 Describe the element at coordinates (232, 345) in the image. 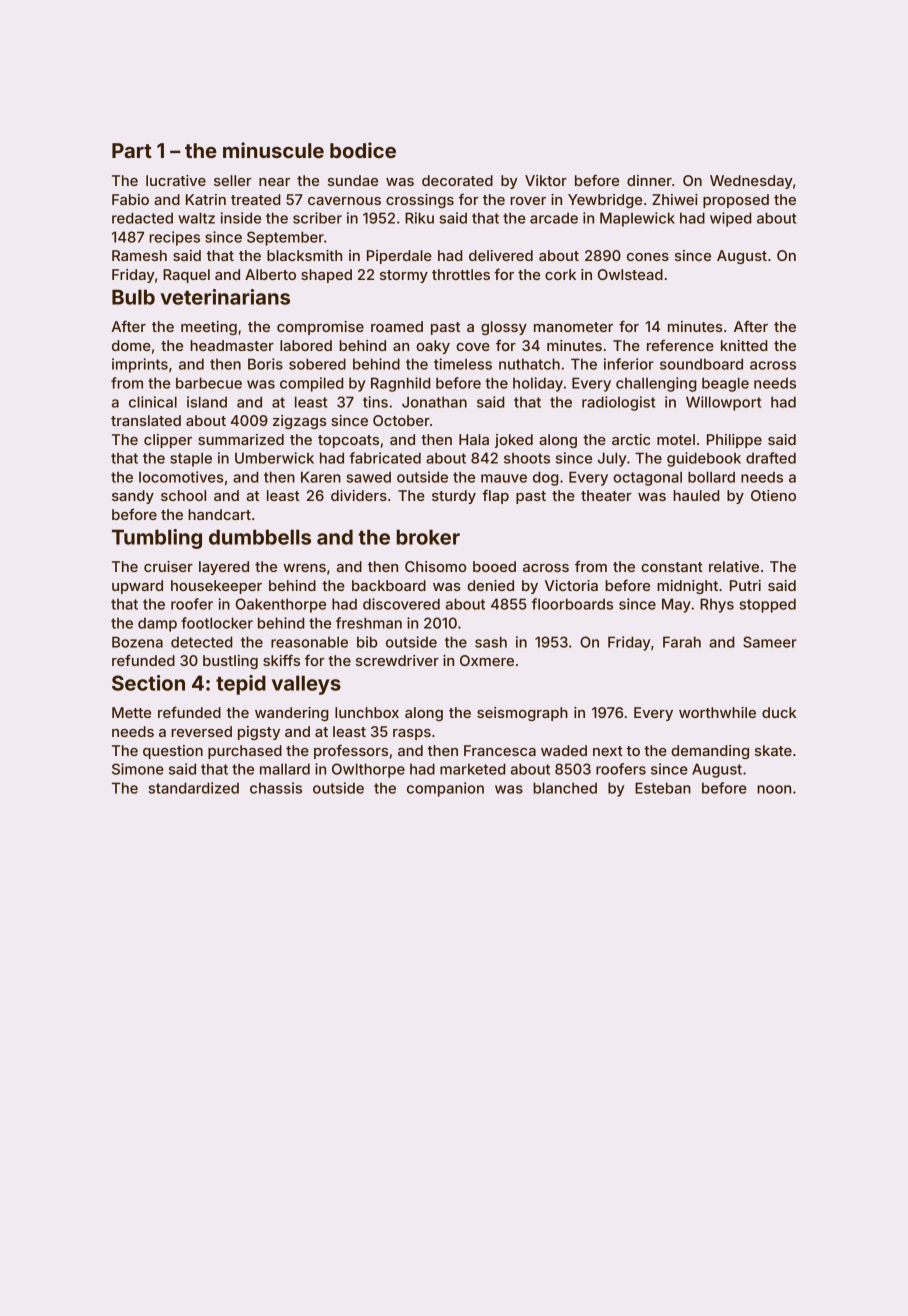

I see `headmaster` at that location.
